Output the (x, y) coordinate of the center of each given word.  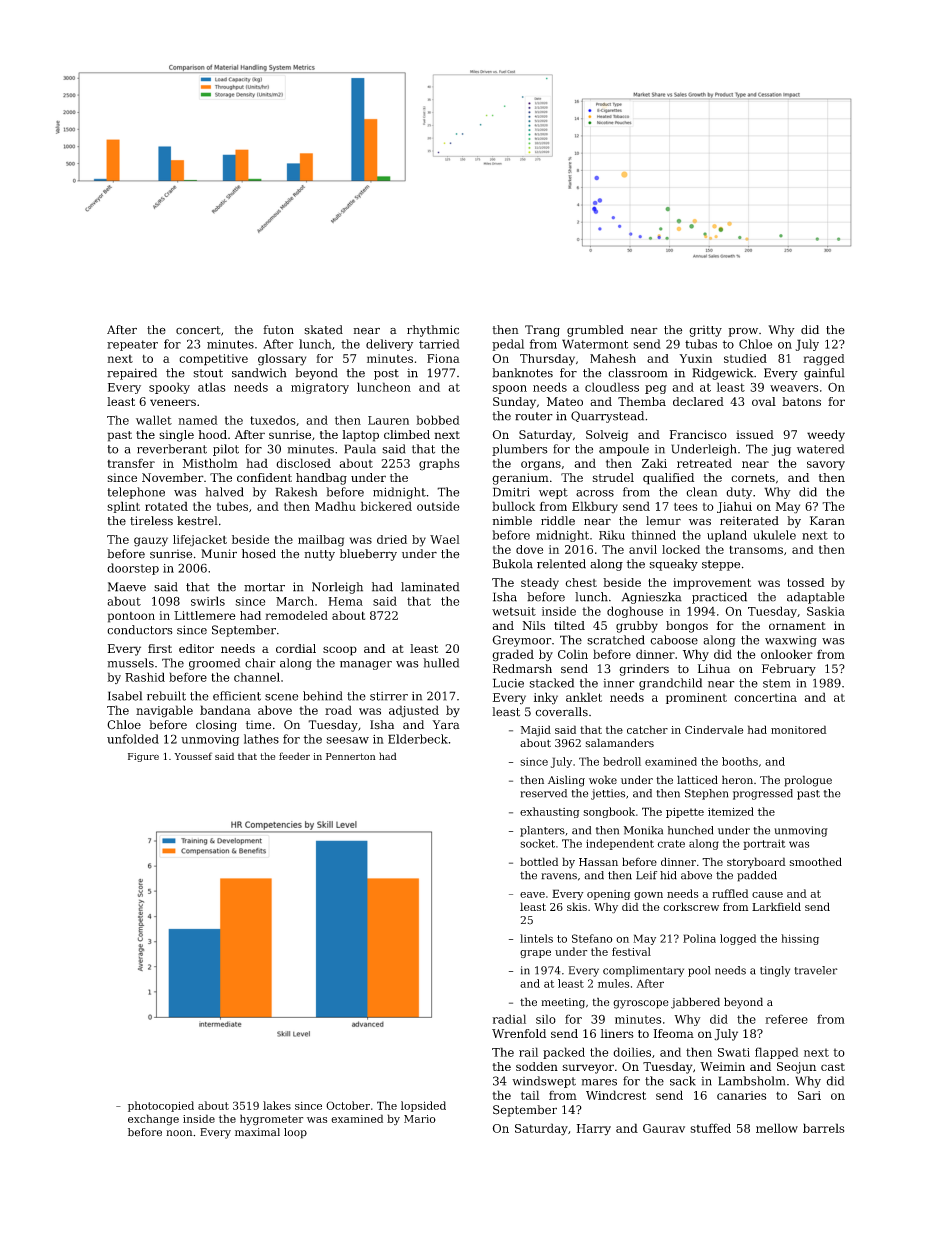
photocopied (161, 1106)
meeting (563, 1003)
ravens (559, 876)
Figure (143, 757)
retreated (704, 463)
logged (738, 939)
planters (542, 831)
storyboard (756, 863)
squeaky (674, 565)
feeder (294, 756)
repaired (132, 374)
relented (561, 564)
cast (833, 1067)
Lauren (388, 420)
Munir (219, 553)
